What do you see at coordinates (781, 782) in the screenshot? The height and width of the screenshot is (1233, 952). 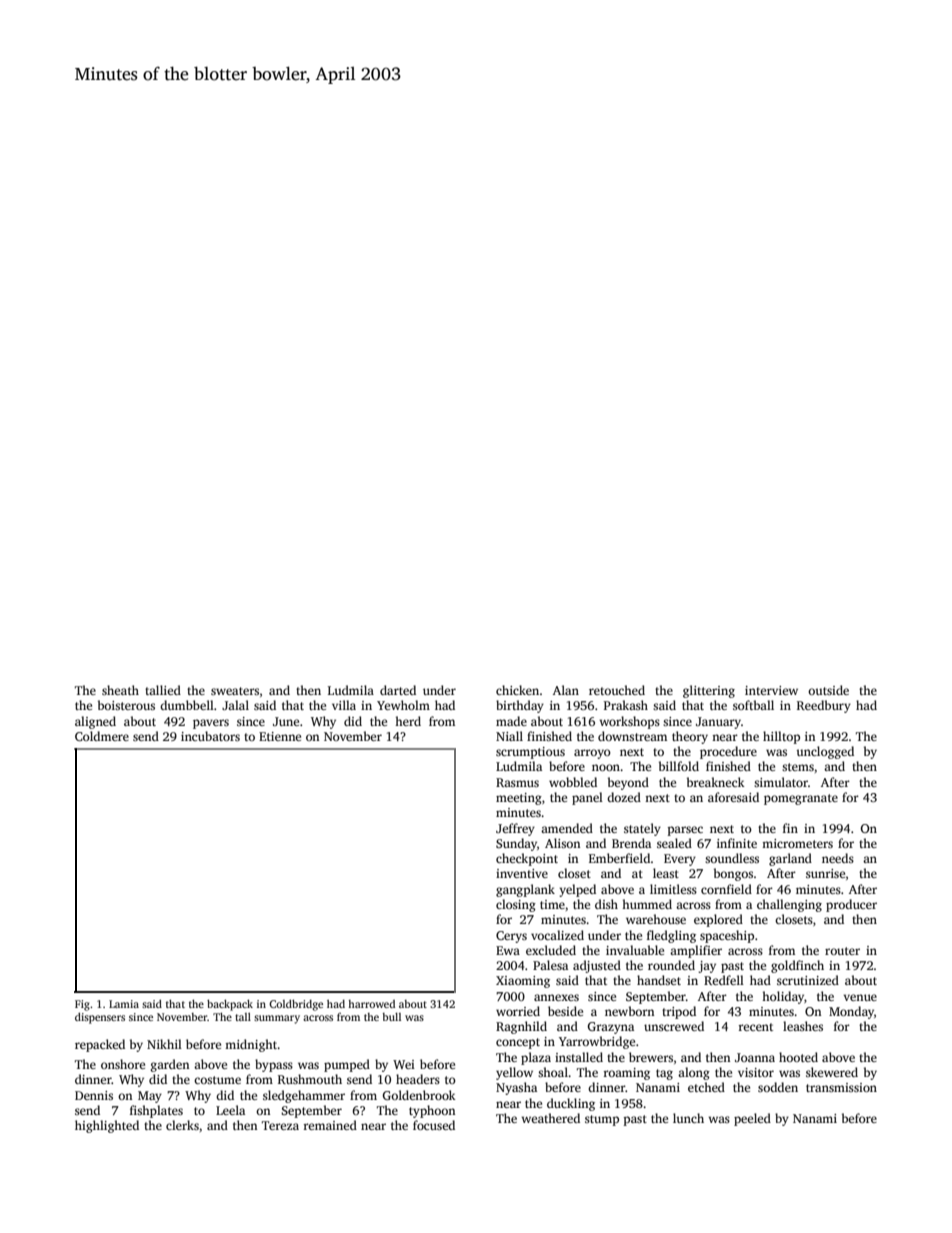 I see `simulator` at bounding box center [781, 782].
